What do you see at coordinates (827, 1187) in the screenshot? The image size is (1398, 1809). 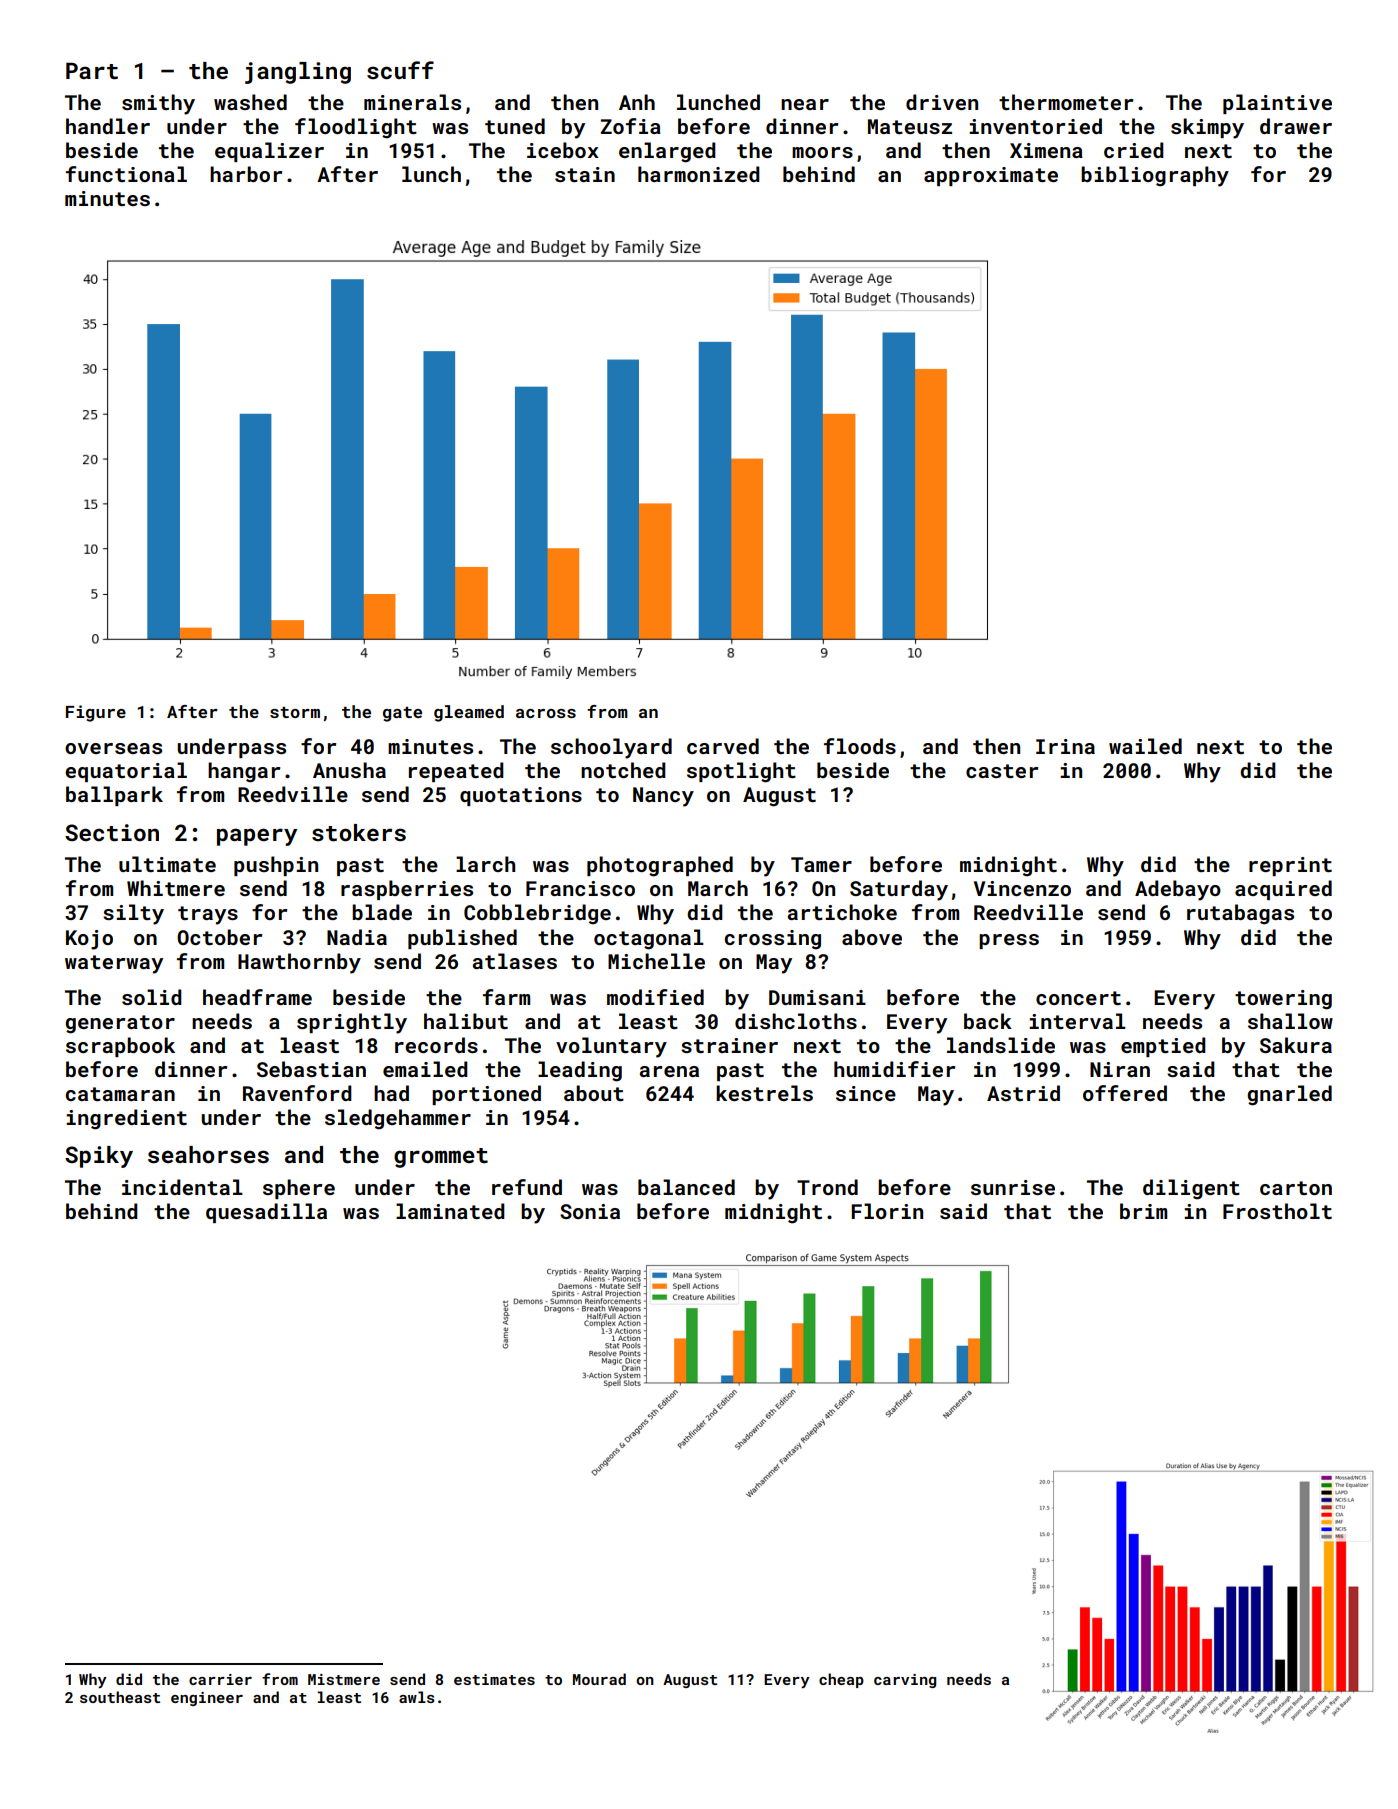 I see `Trond` at bounding box center [827, 1187].
